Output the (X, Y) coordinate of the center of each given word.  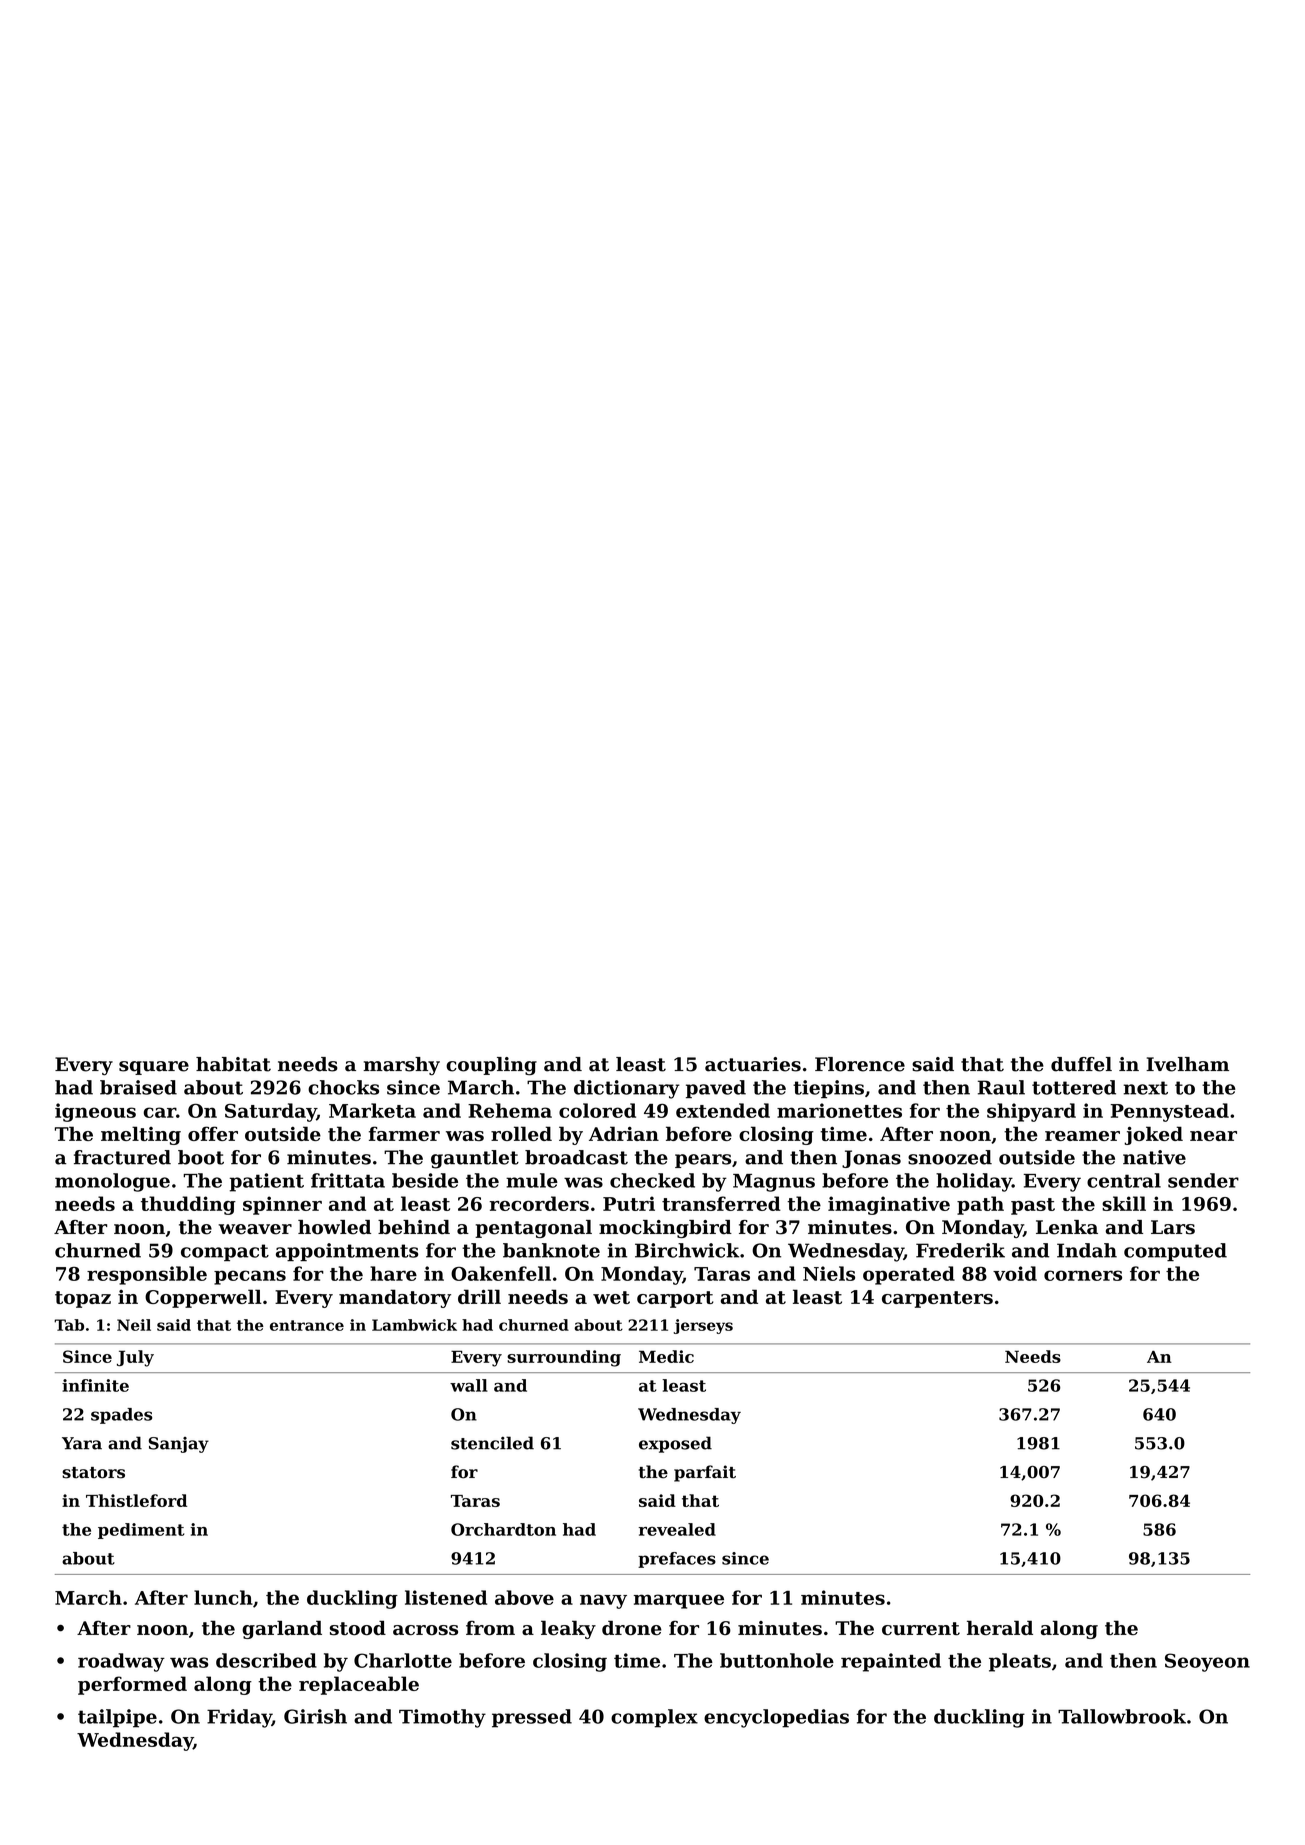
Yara (82, 1443)
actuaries (753, 1064)
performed (132, 1685)
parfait (705, 1473)
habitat (233, 1064)
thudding (188, 1205)
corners (1083, 1275)
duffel (1081, 1064)
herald (1000, 1627)
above (524, 1597)
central (1124, 1180)
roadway (121, 1662)
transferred (721, 1203)
